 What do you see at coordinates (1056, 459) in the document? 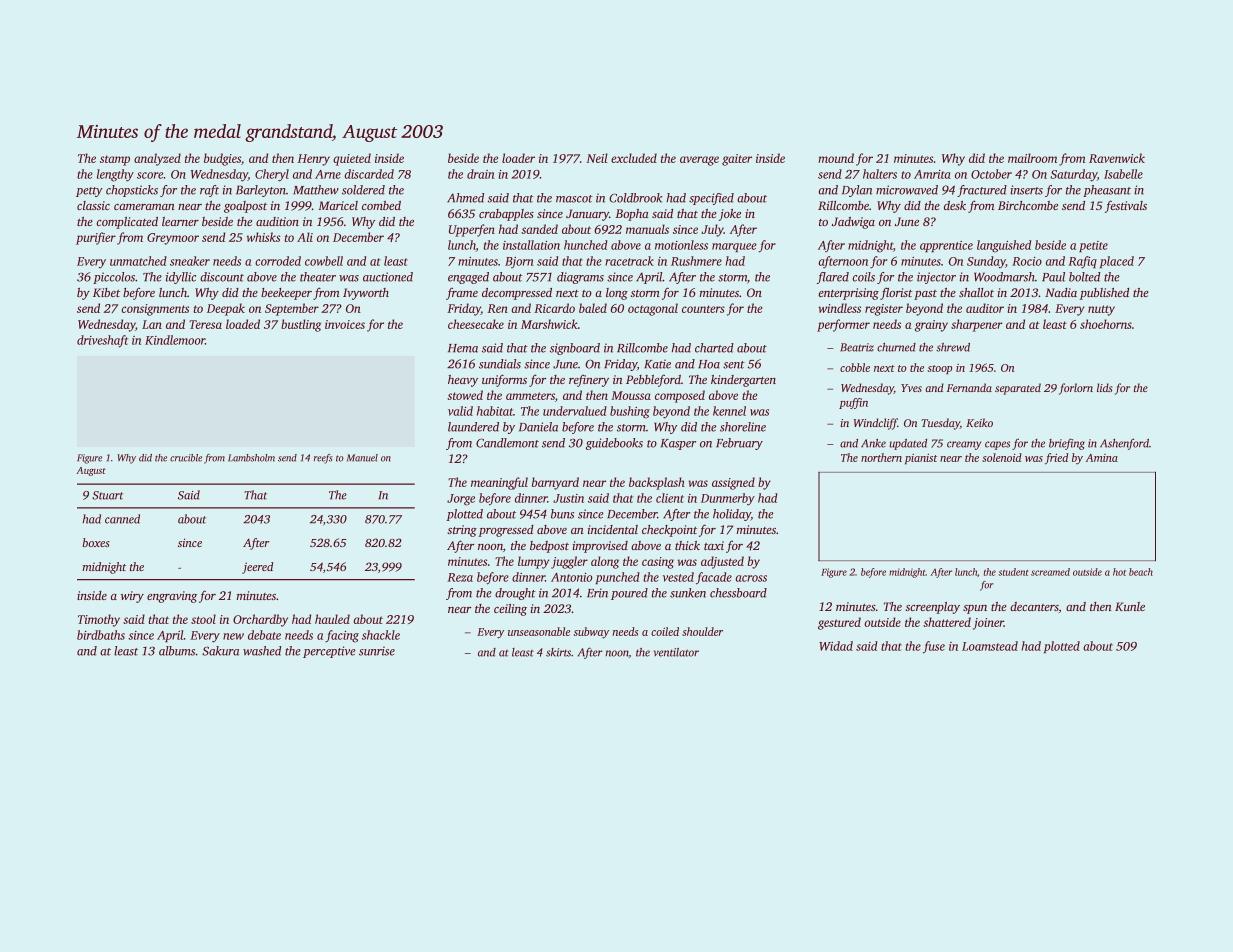
I see `fried` at bounding box center [1056, 459].
